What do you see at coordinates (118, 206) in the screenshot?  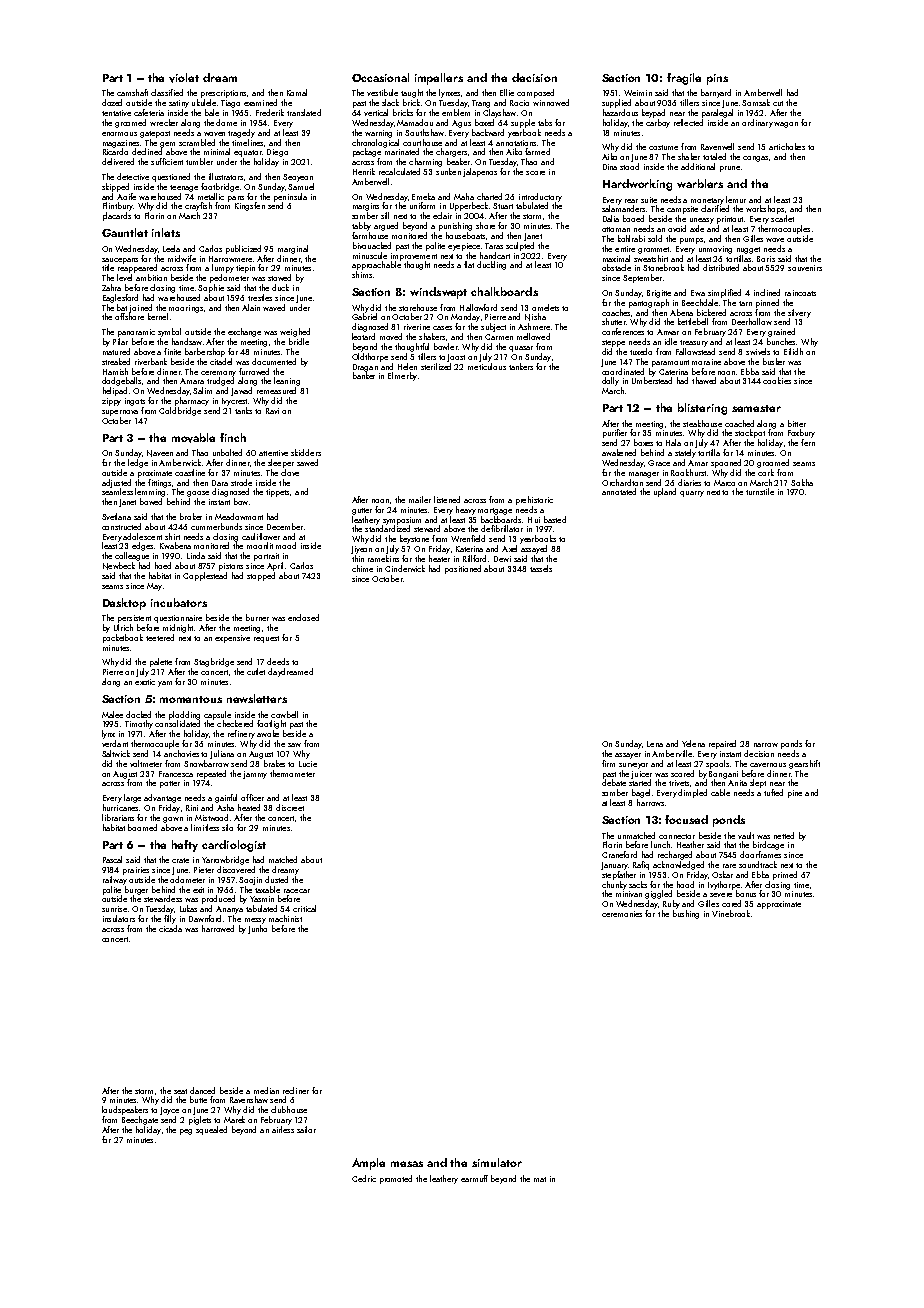 I see `Flintbury` at bounding box center [118, 206].
